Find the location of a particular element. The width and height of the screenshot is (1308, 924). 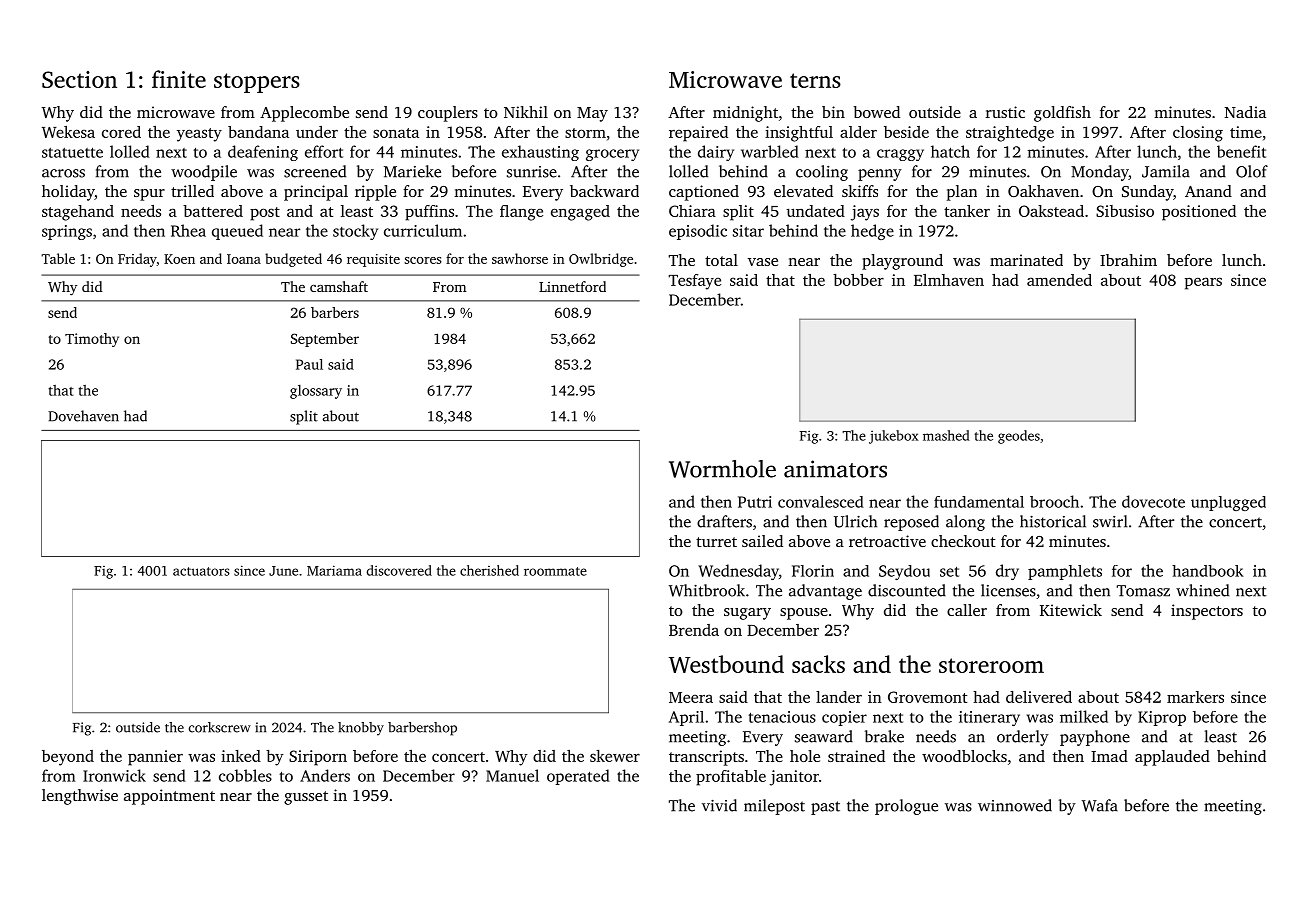

cooling is located at coordinates (822, 173).
